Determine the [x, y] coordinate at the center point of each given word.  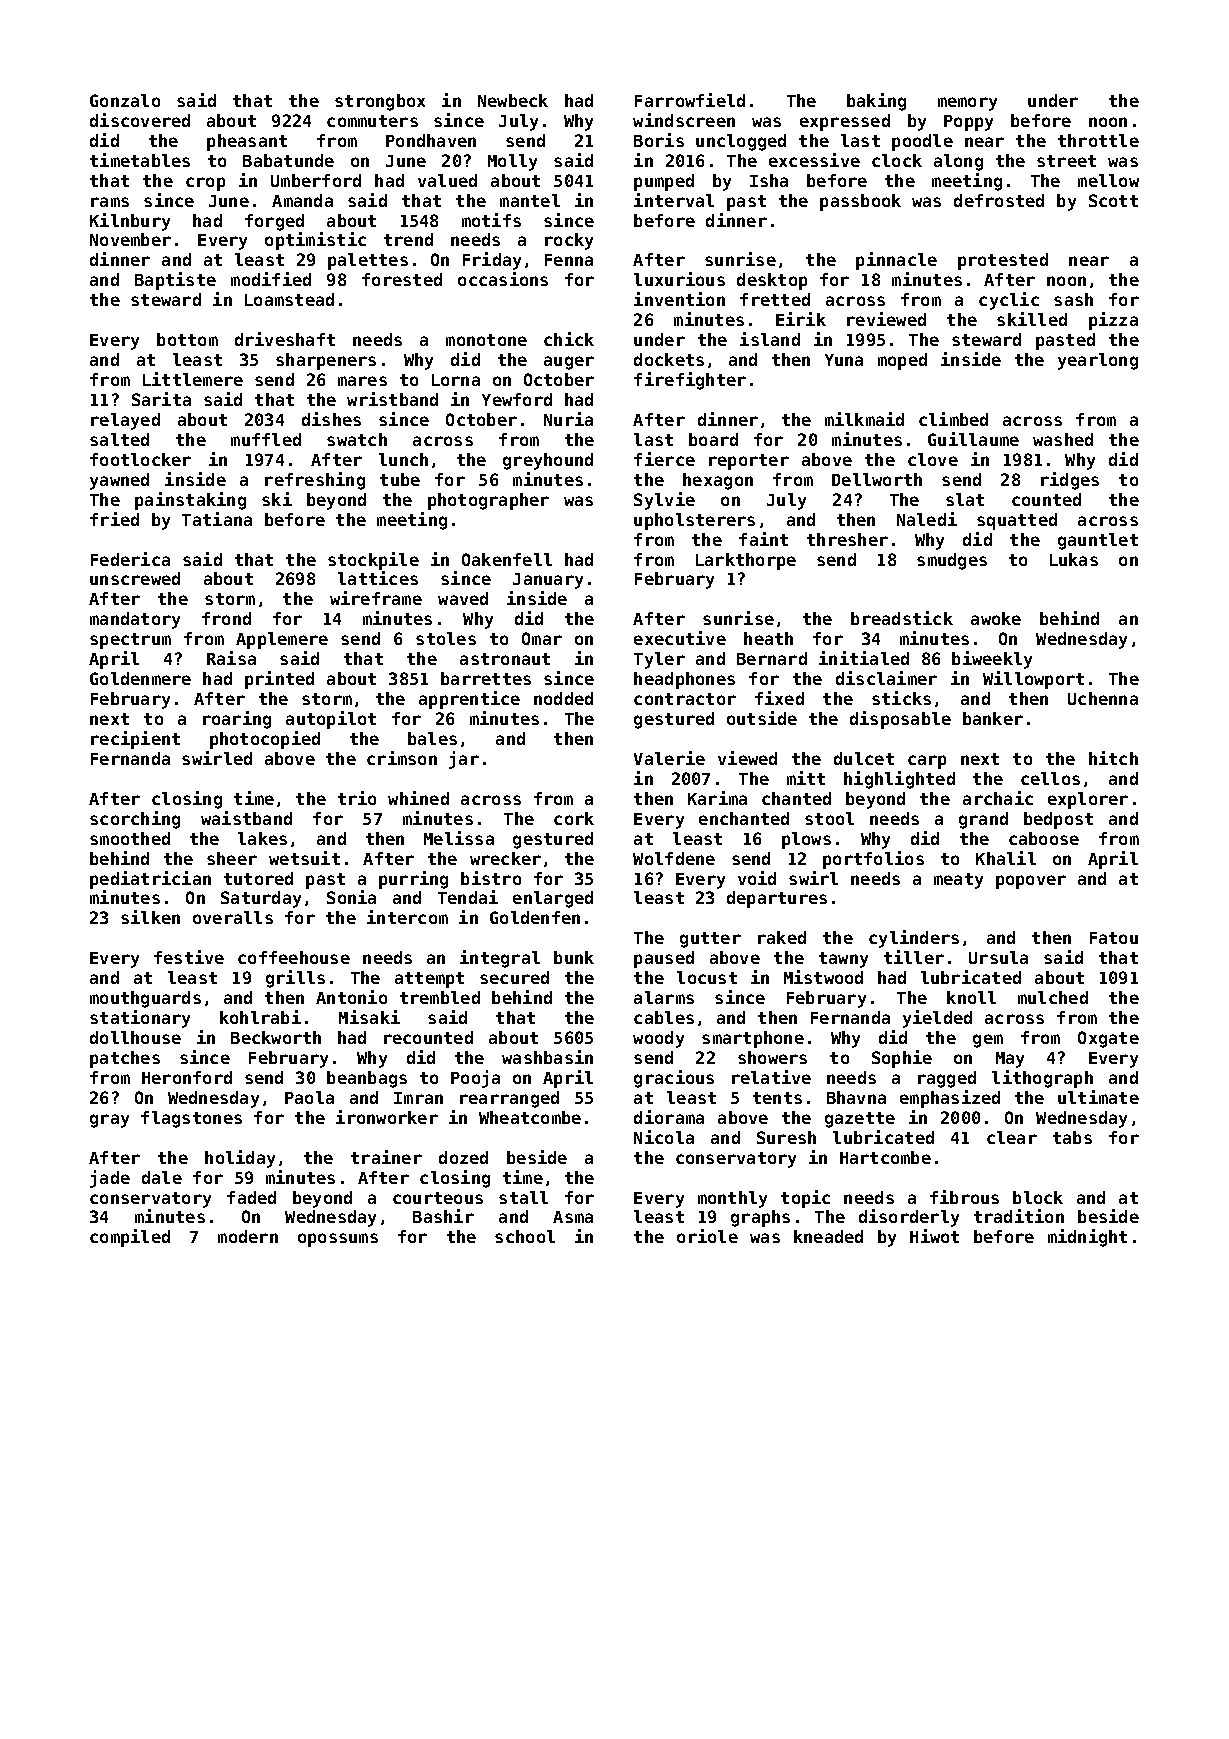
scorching [135, 820]
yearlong [1098, 361]
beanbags [367, 1079]
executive [680, 638]
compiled [130, 1238]
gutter [710, 940]
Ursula [998, 957]
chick [569, 339]
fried [114, 519]
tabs [1072, 1137]
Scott [1113, 200]
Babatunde [288, 160]
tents [777, 1098]
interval [674, 200]
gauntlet [1098, 541]
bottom [187, 339]
